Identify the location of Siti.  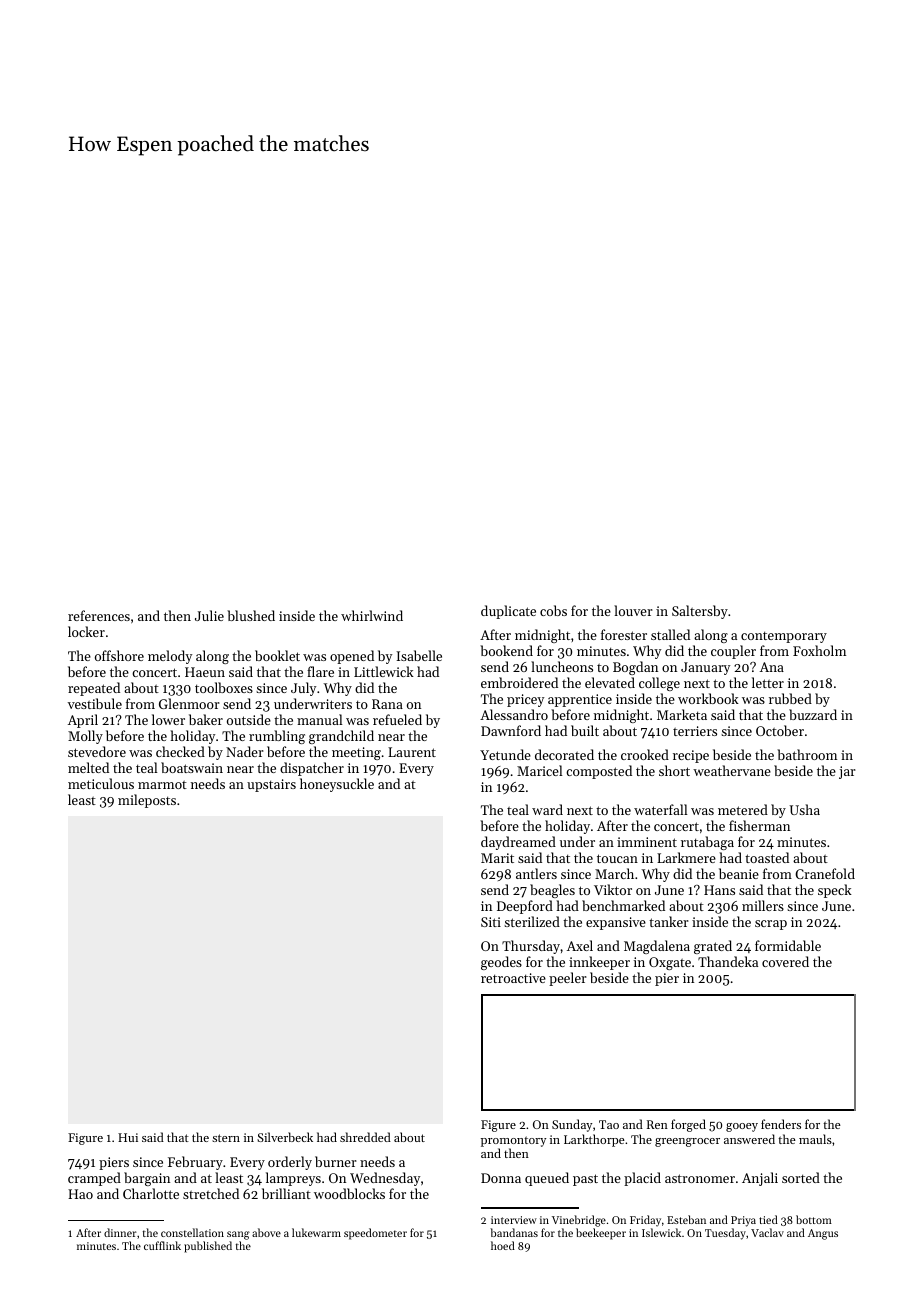
(491, 922).
